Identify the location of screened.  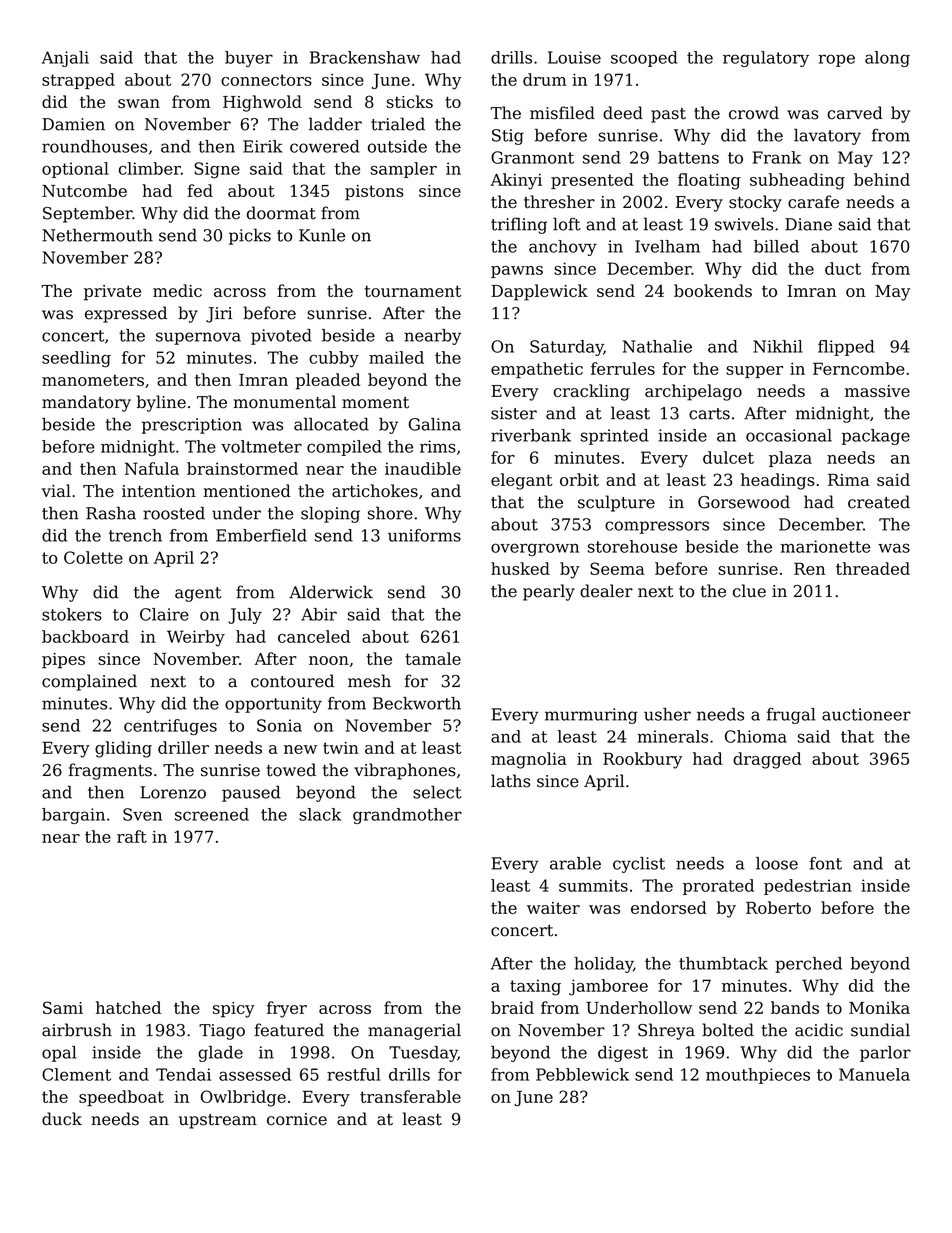
(212, 814).
